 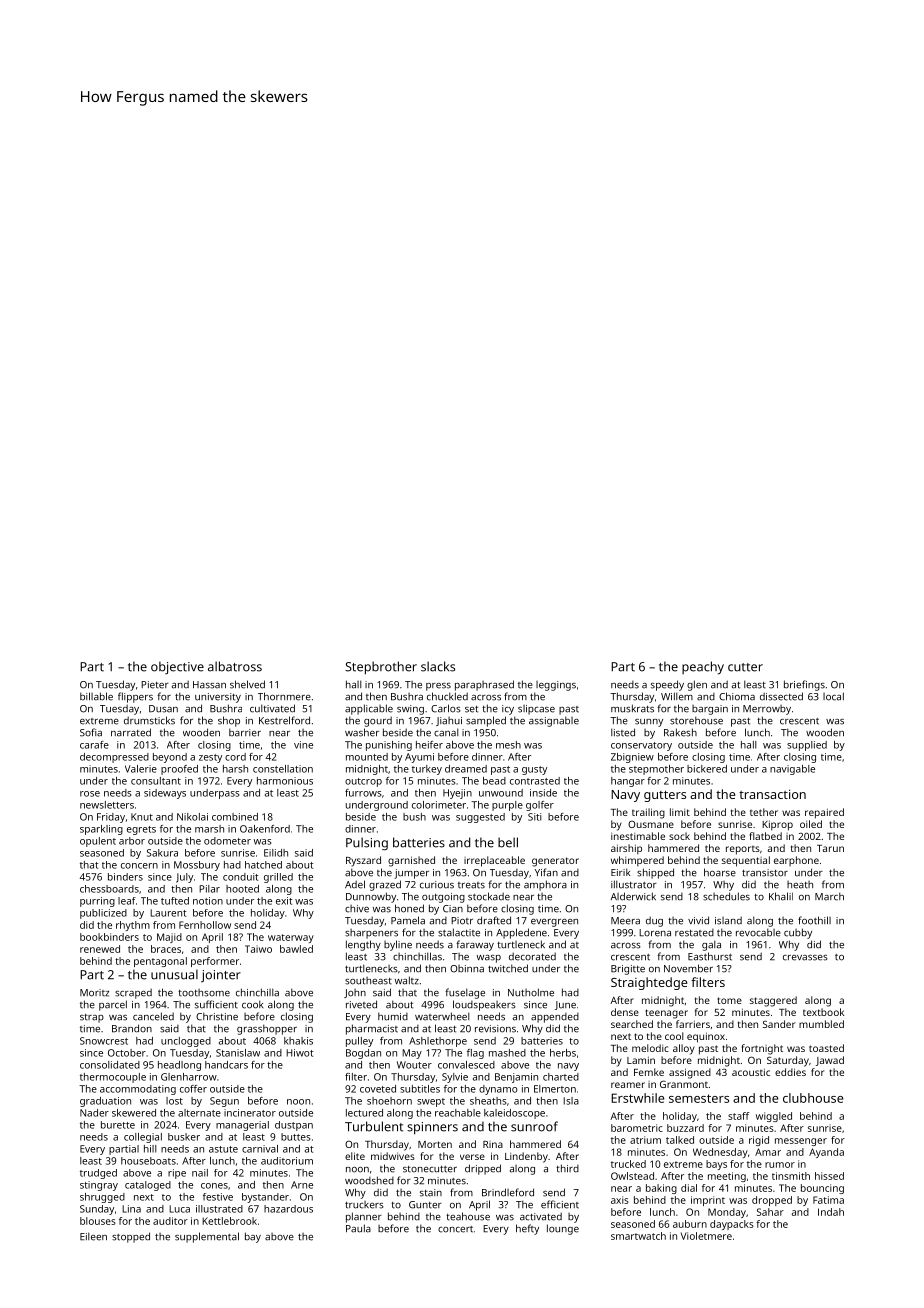 What do you see at coordinates (372, 1029) in the image?
I see `pharmacist` at bounding box center [372, 1029].
